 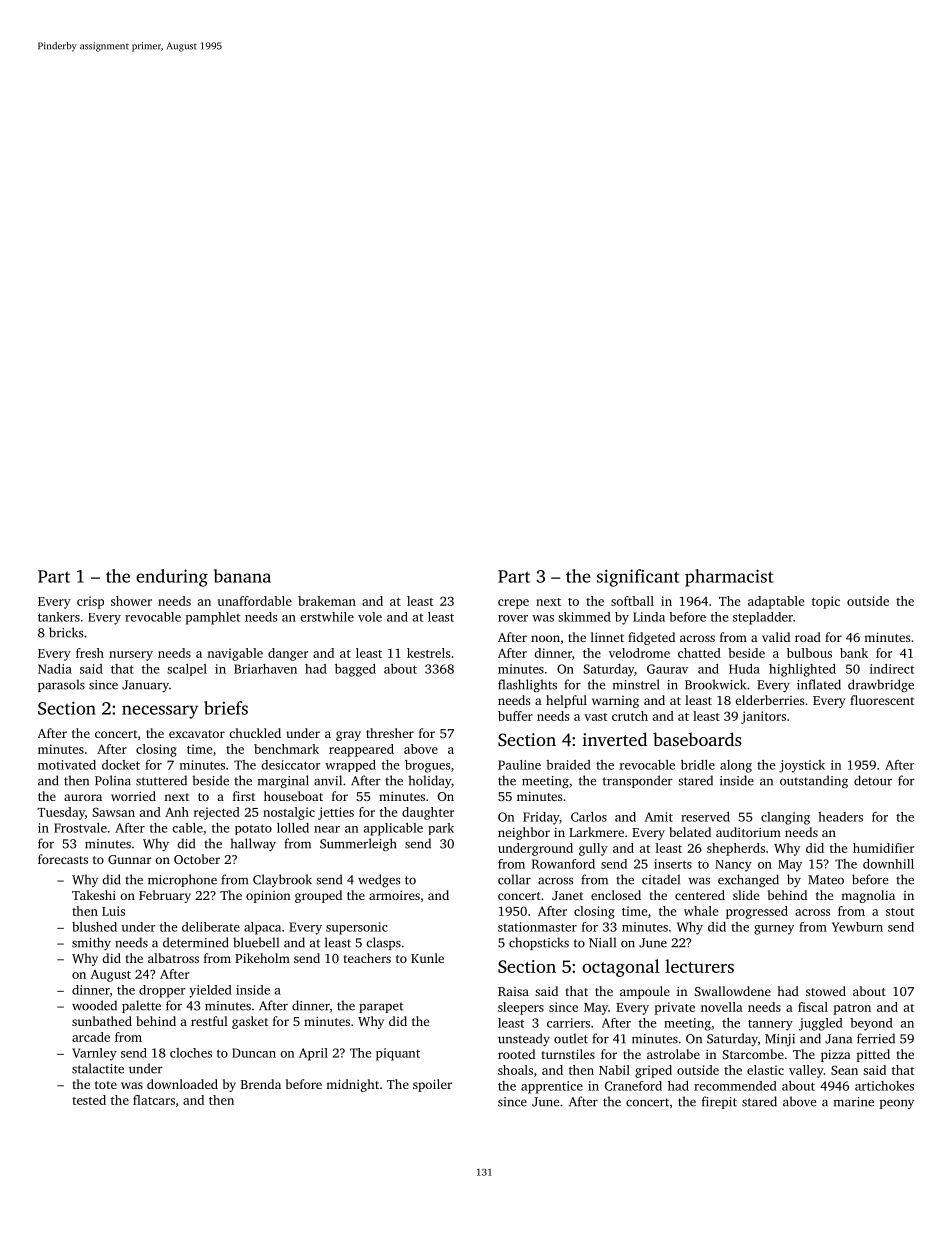 What do you see at coordinates (94, 895) in the page?
I see `Takeshi` at bounding box center [94, 895].
